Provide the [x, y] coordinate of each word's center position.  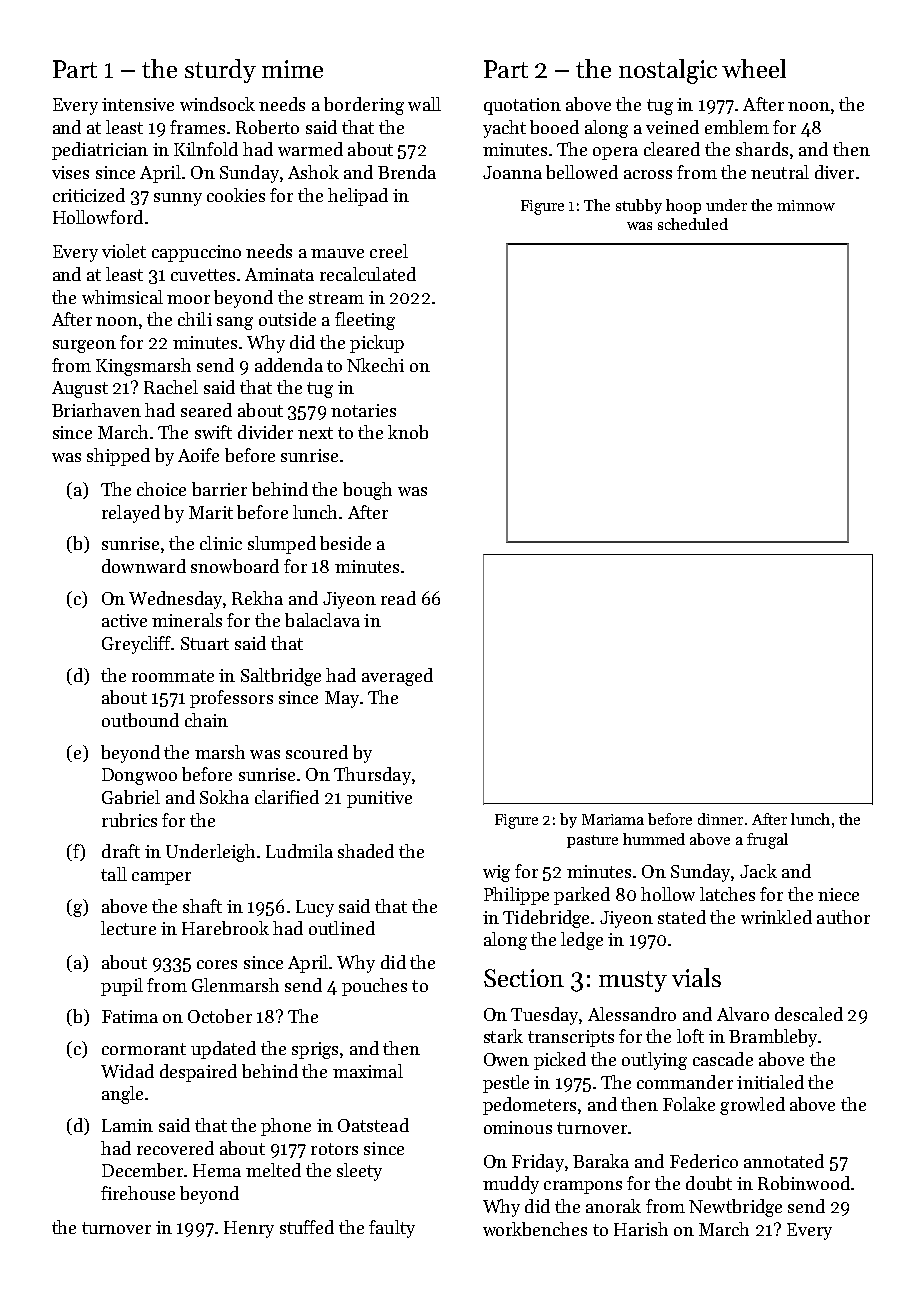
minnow [806, 205]
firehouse [138, 1193]
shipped [118, 457]
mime [292, 69]
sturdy [220, 71]
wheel [754, 68]
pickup [377, 344]
